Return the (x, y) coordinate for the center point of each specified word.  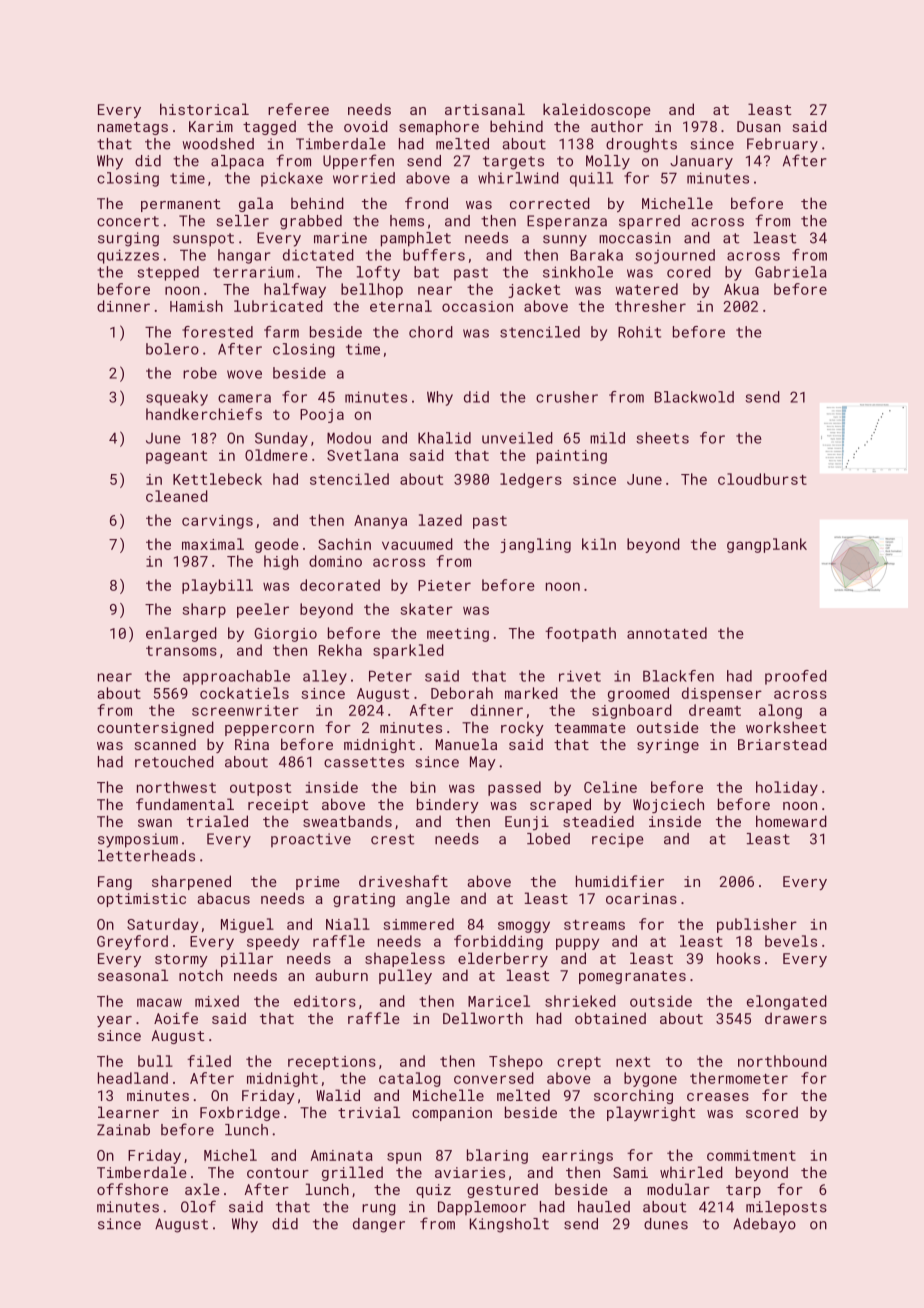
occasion (477, 306)
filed (209, 1061)
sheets (662, 438)
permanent (181, 205)
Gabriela (791, 272)
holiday (787, 788)
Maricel (499, 1001)
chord (431, 332)
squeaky (177, 398)
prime (318, 883)
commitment (751, 1155)
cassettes (364, 762)
